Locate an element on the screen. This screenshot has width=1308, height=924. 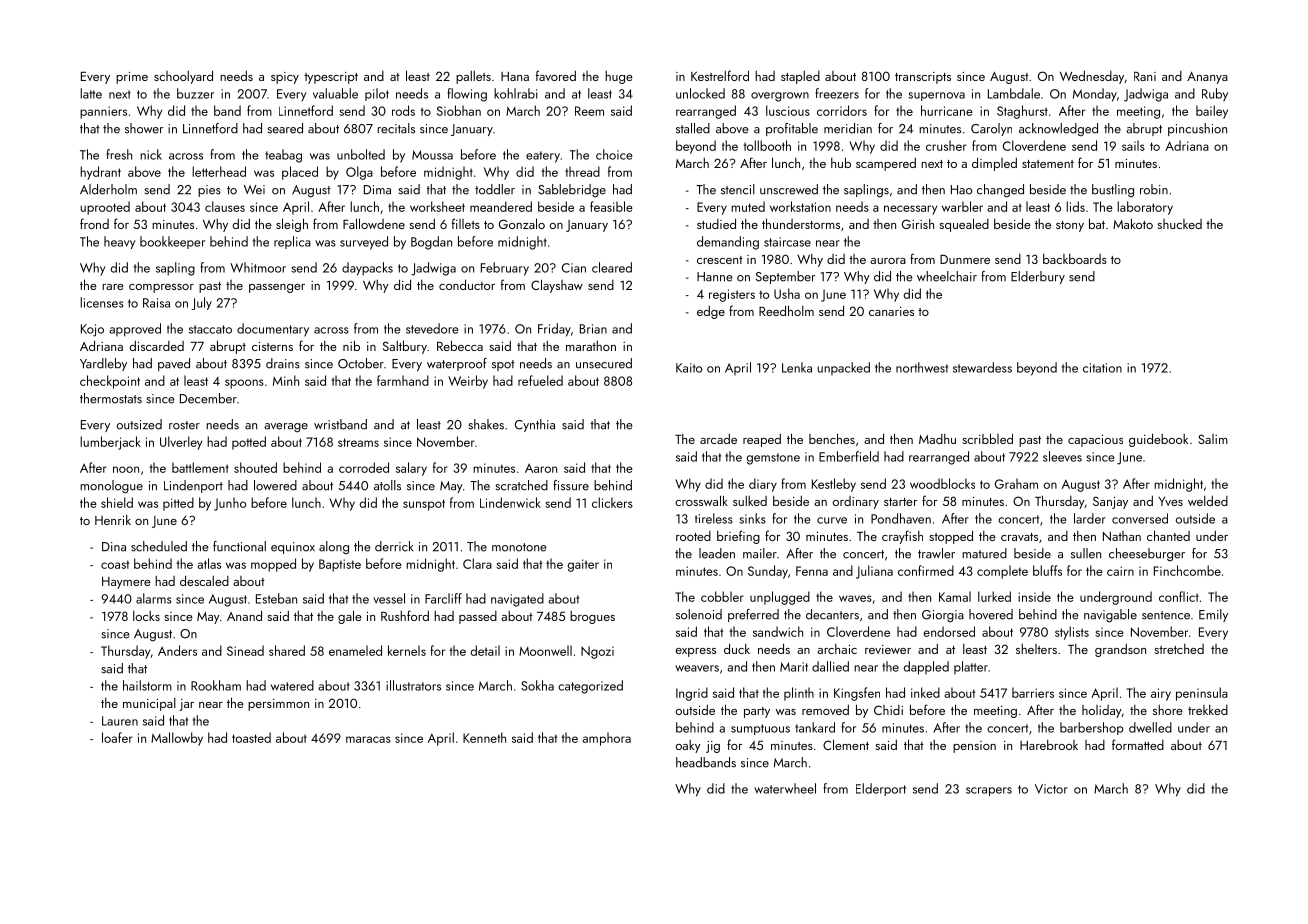
waterwheel is located at coordinates (785, 788).
